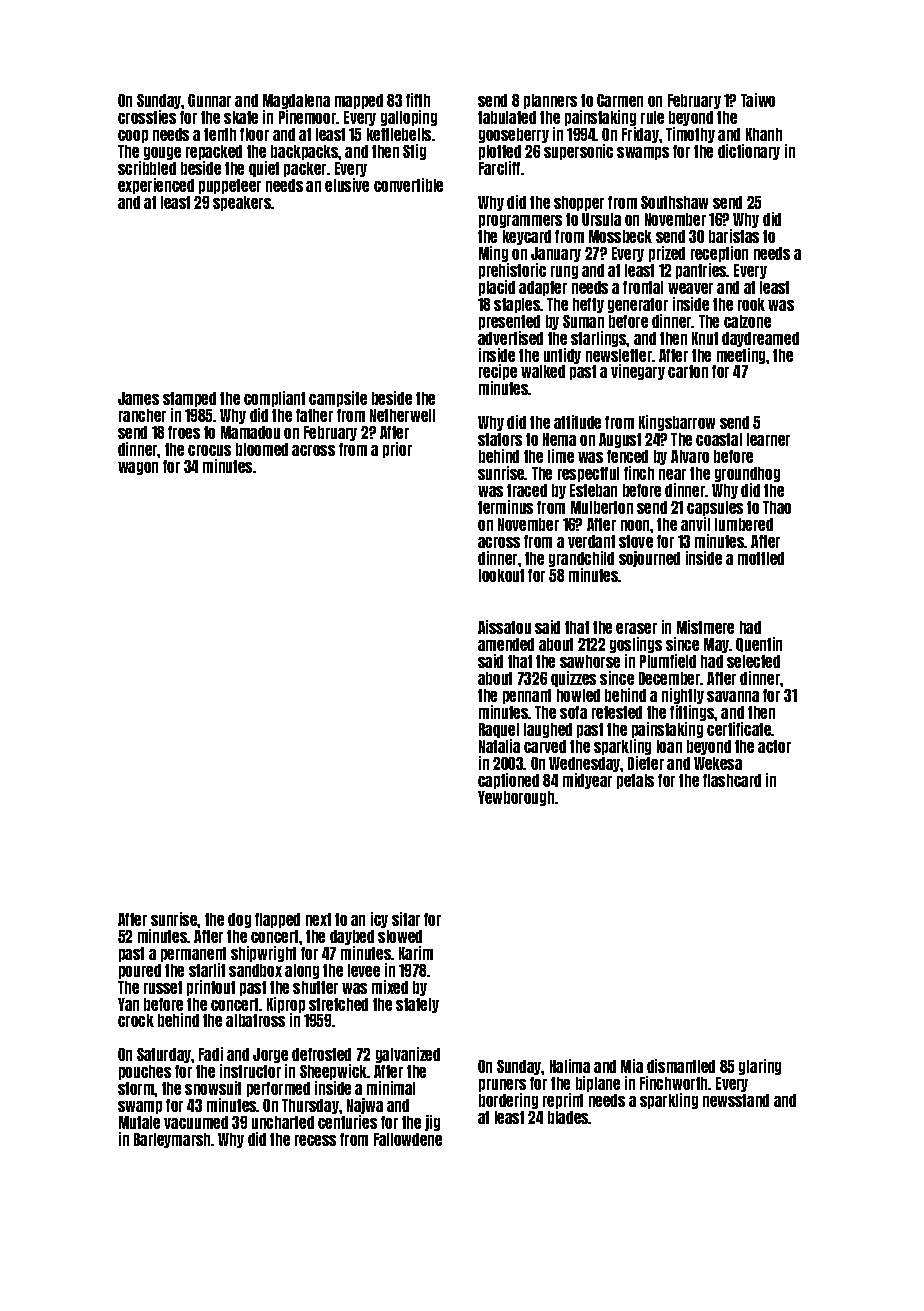 Image resolution: width=924 pixels, height=1311 pixels. I want to click on laughed, so click(548, 730).
